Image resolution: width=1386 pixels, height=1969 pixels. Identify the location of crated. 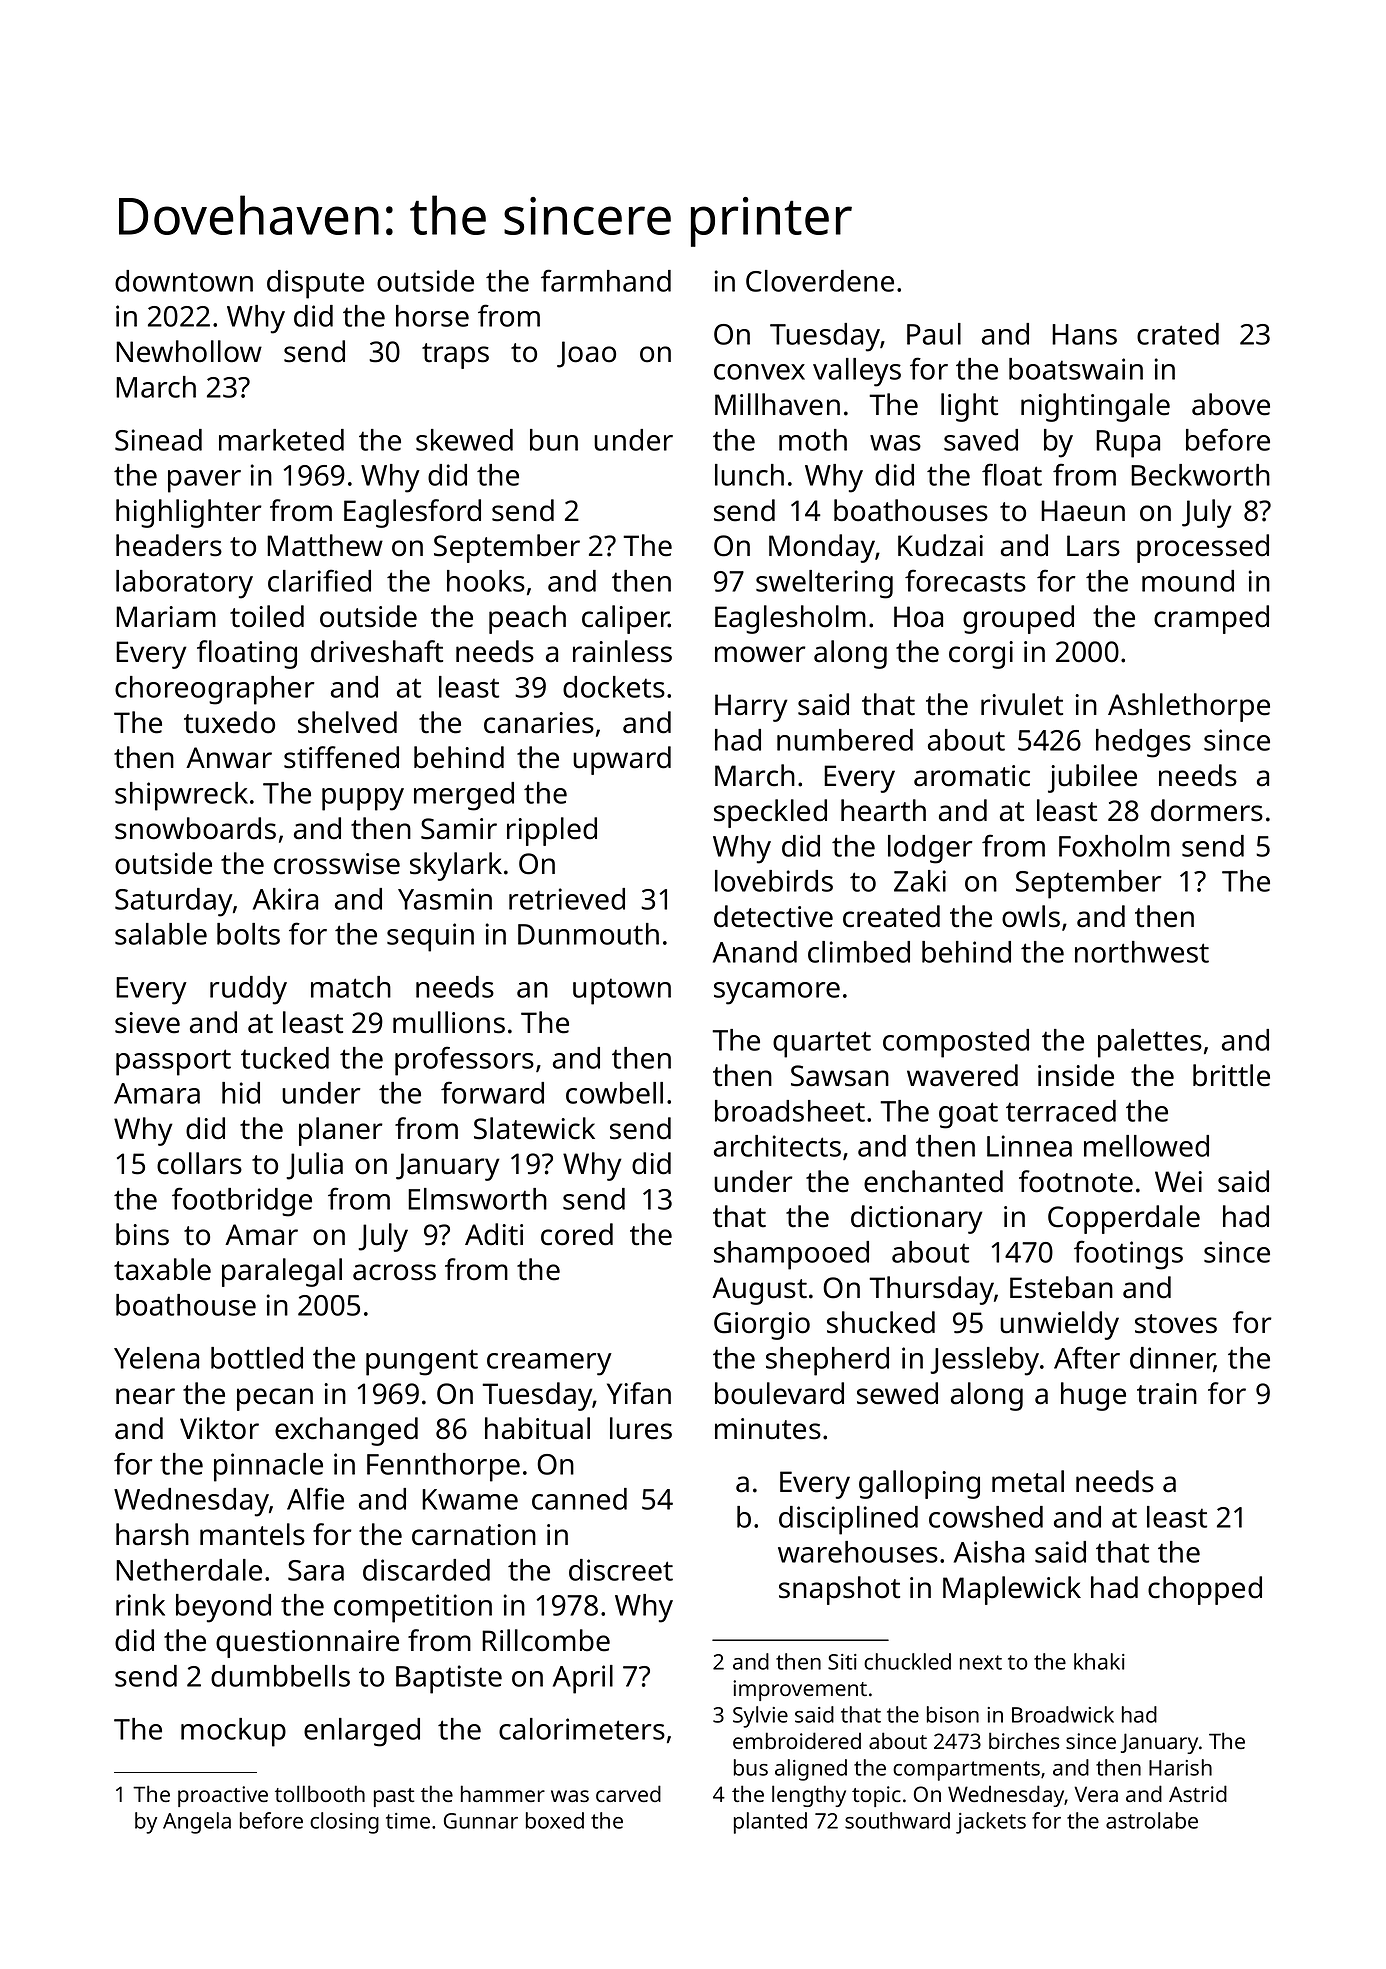
(1178, 334).
